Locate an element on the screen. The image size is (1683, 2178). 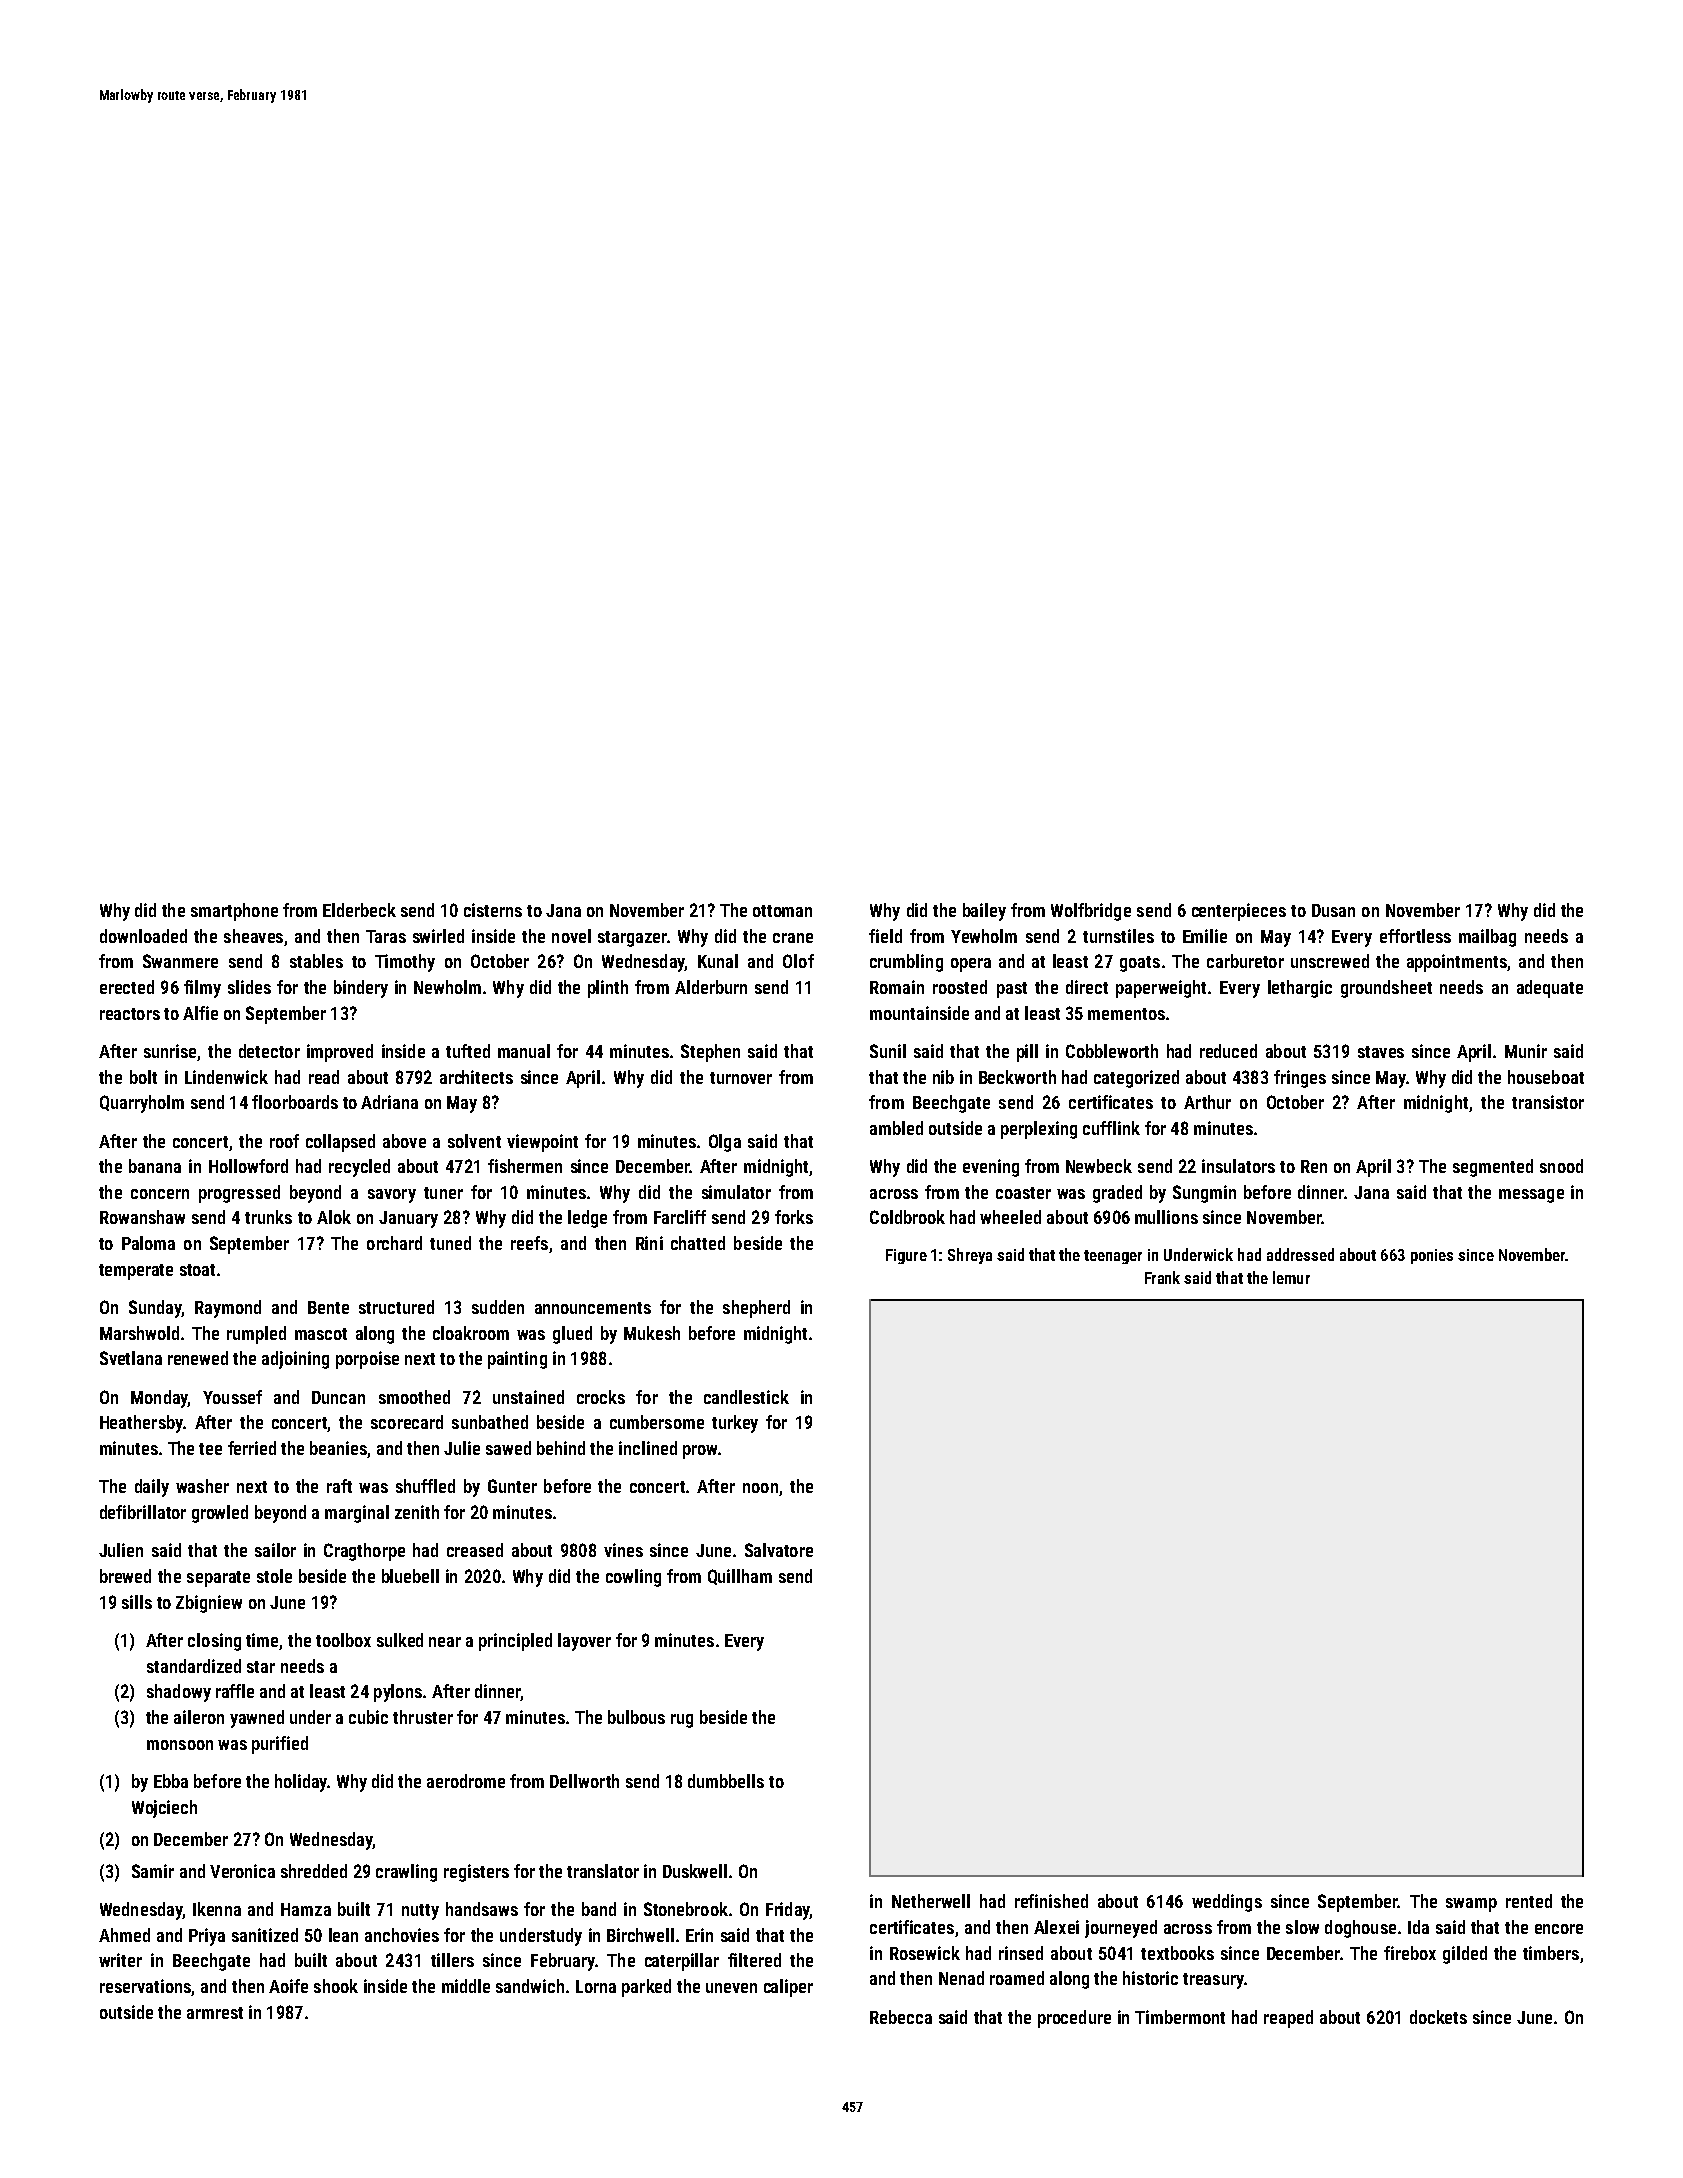
ottoman is located at coordinates (782, 911).
